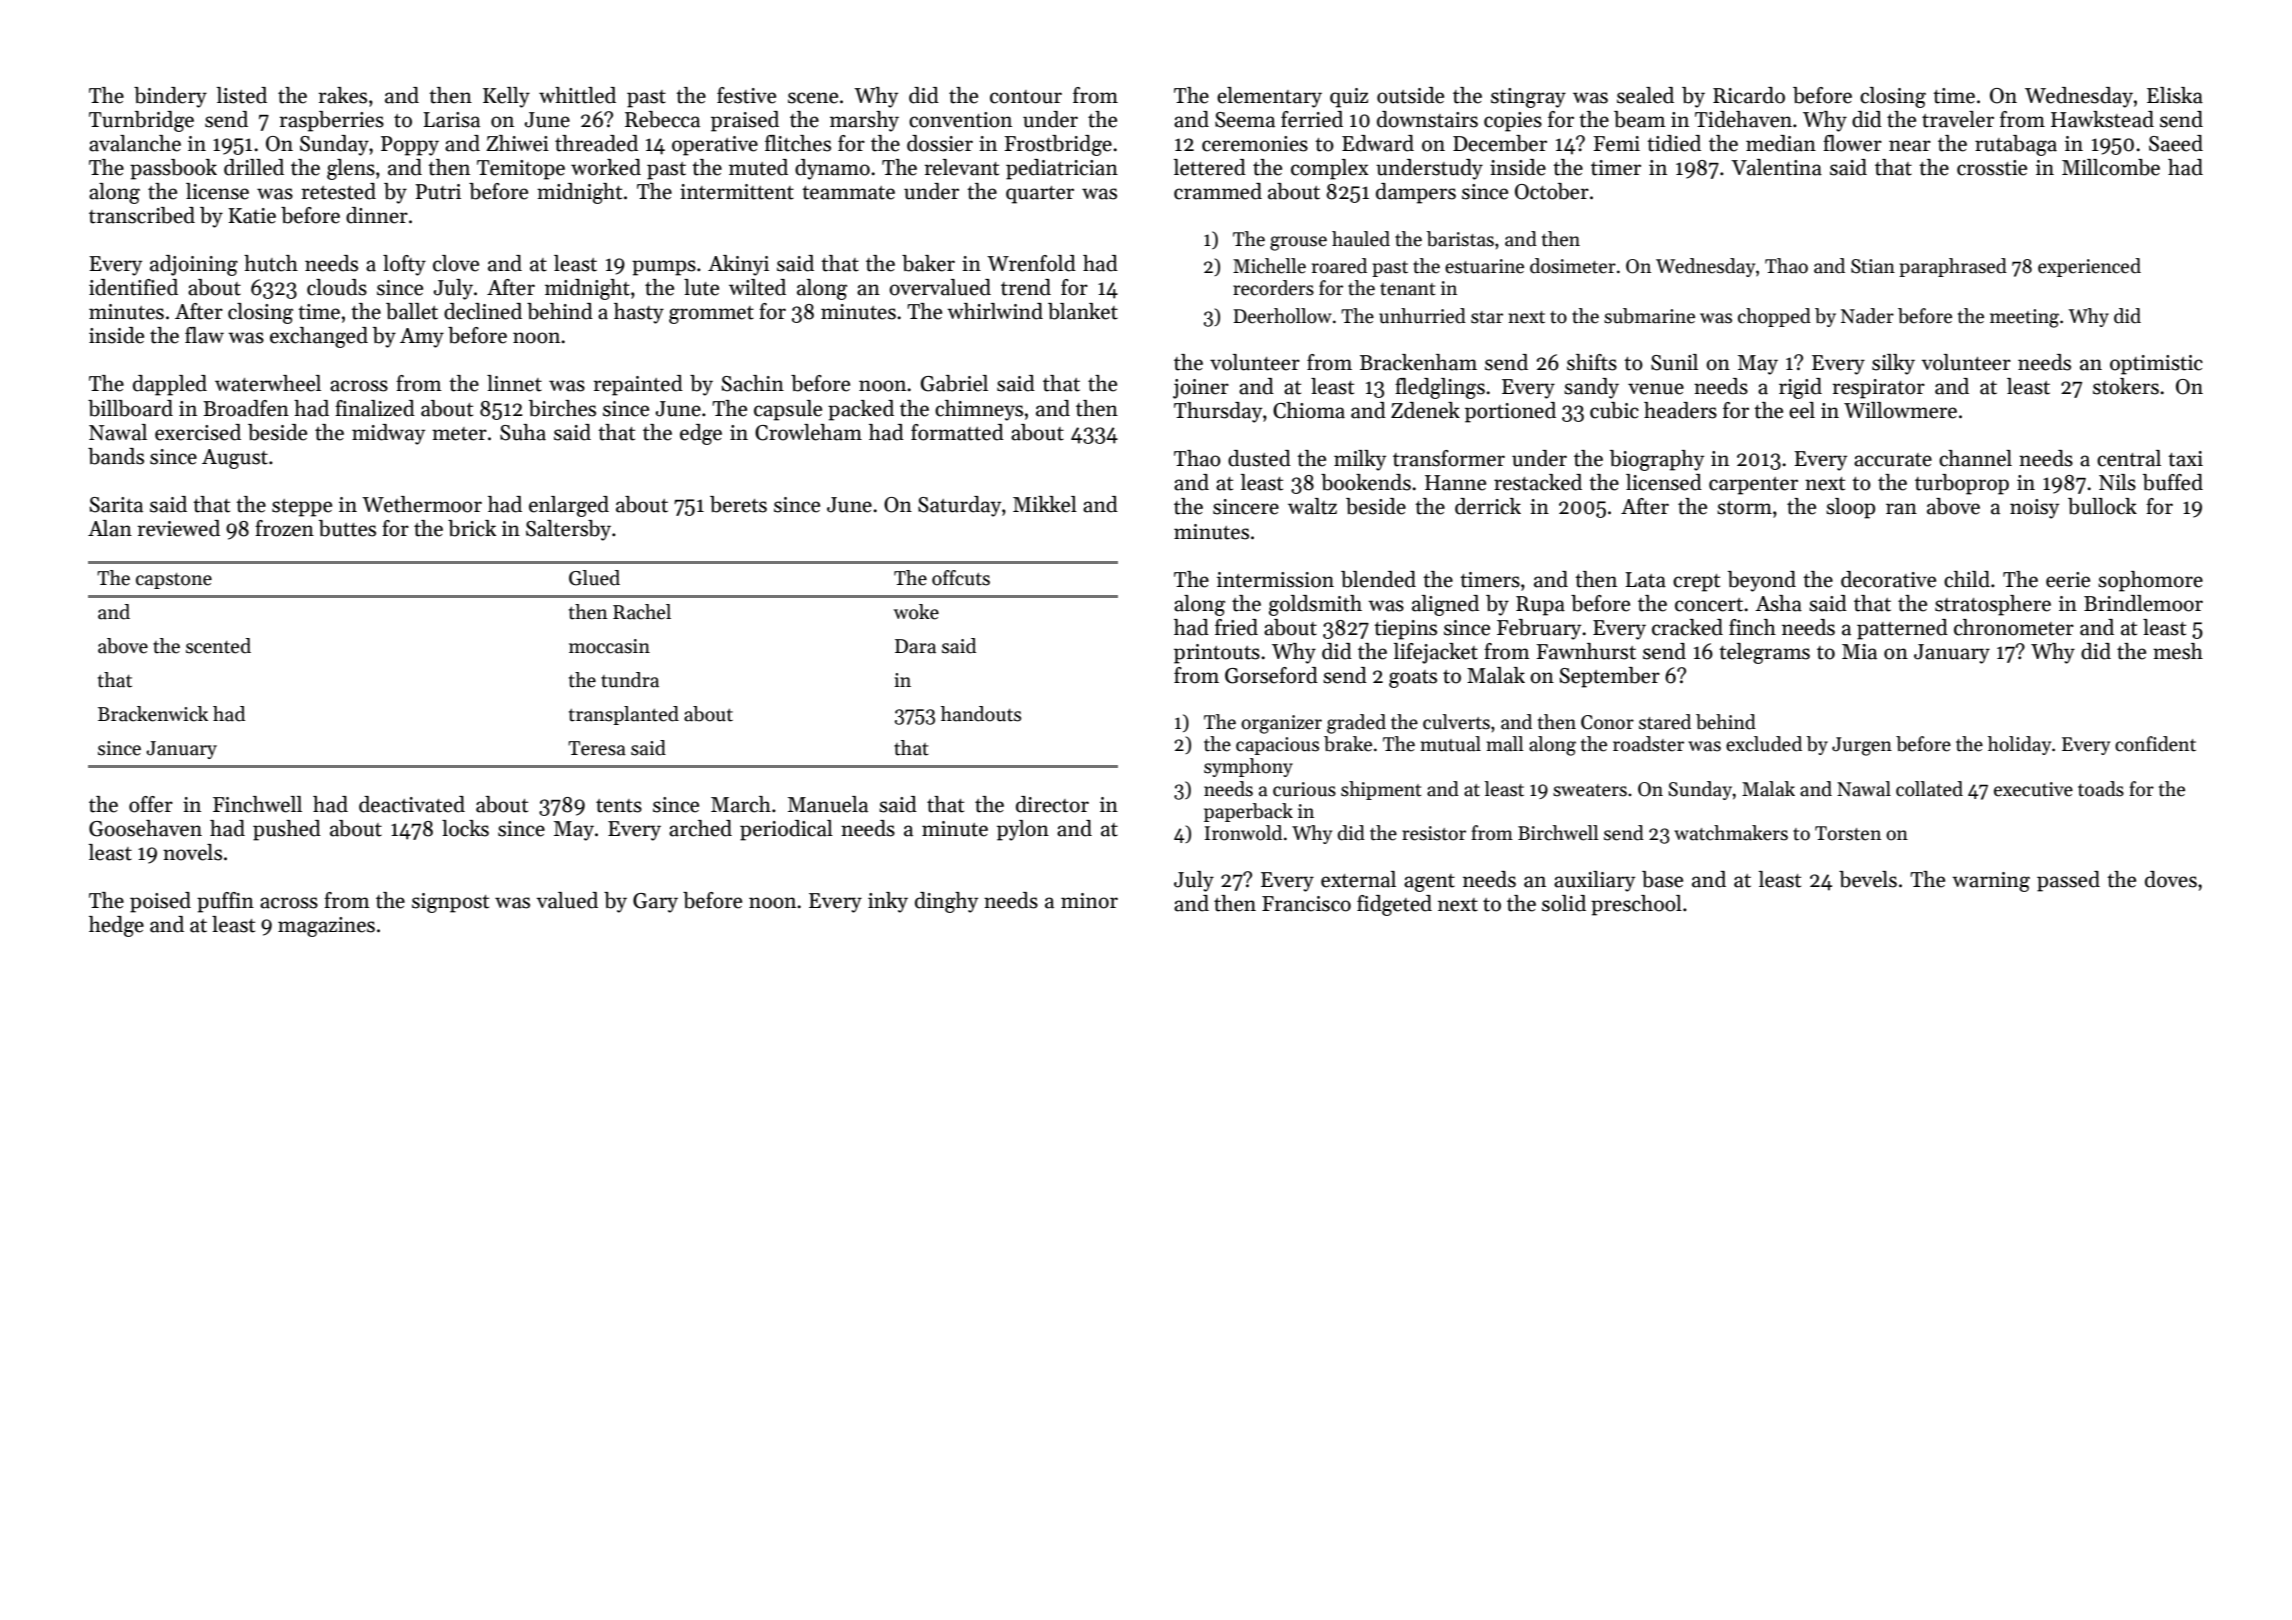  I want to click on Nader, so click(1867, 316).
